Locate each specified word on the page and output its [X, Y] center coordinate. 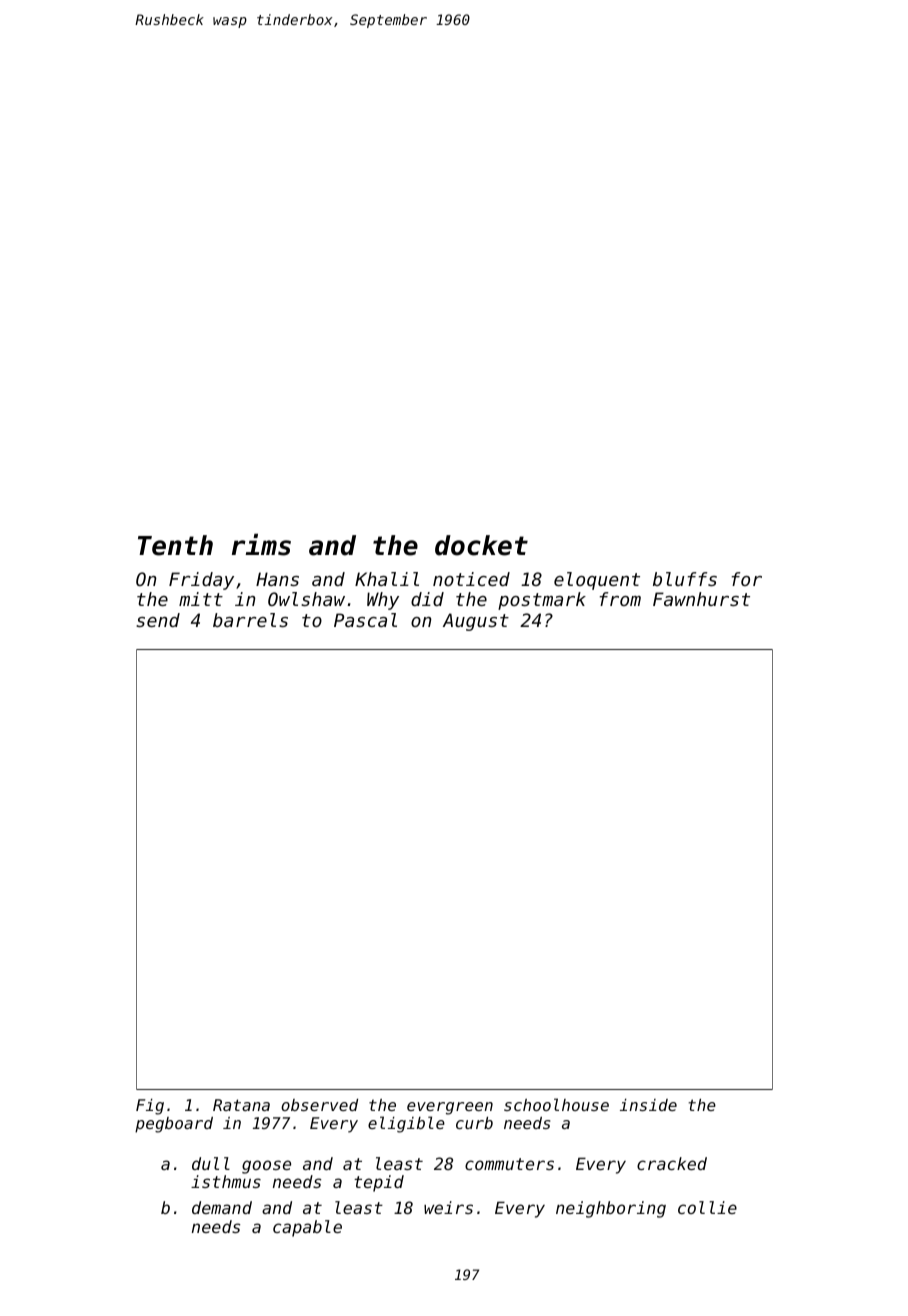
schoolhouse [556, 1104]
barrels [250, 620]
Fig [150, 1107]
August [476, 622]
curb [474, 1123]
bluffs [685, 579]
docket [481, 545]
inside [648, 1105]
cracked [672, 1163]
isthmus [226, 1181]
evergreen [450, 1108]
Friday [201, 581]
